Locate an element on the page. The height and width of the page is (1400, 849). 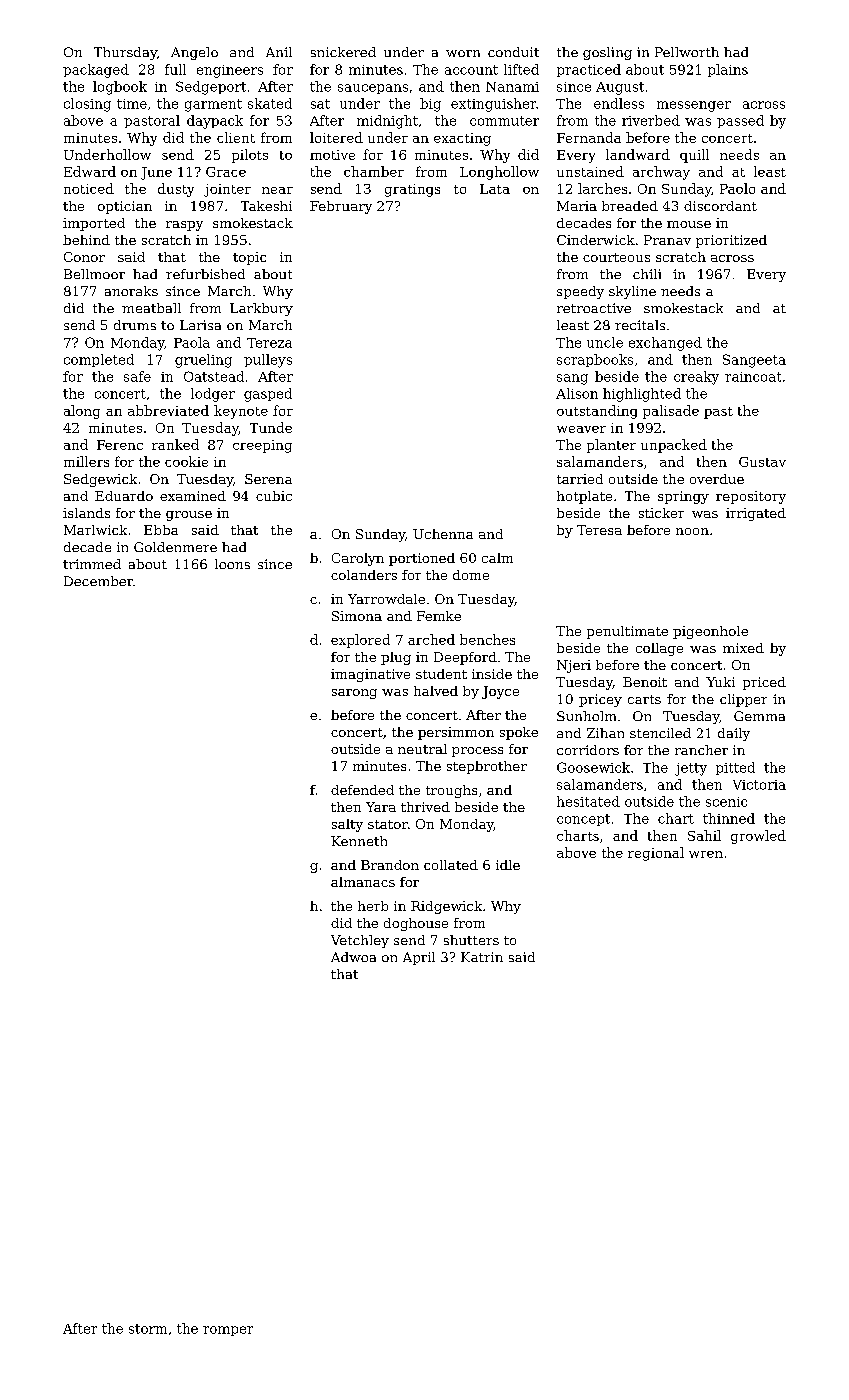
idle is located at coordinates (508, 865).
